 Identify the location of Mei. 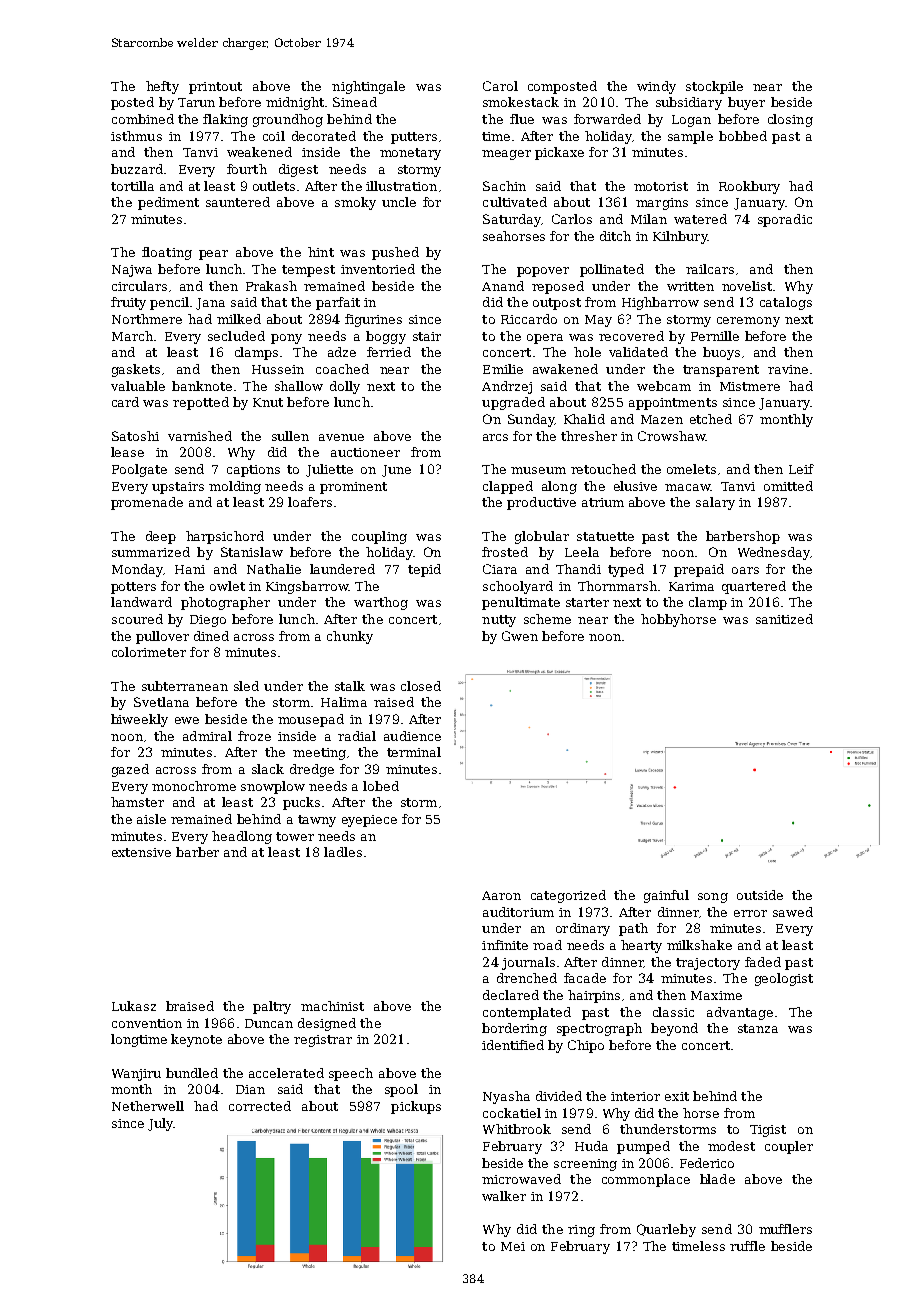
(513, 1246).
